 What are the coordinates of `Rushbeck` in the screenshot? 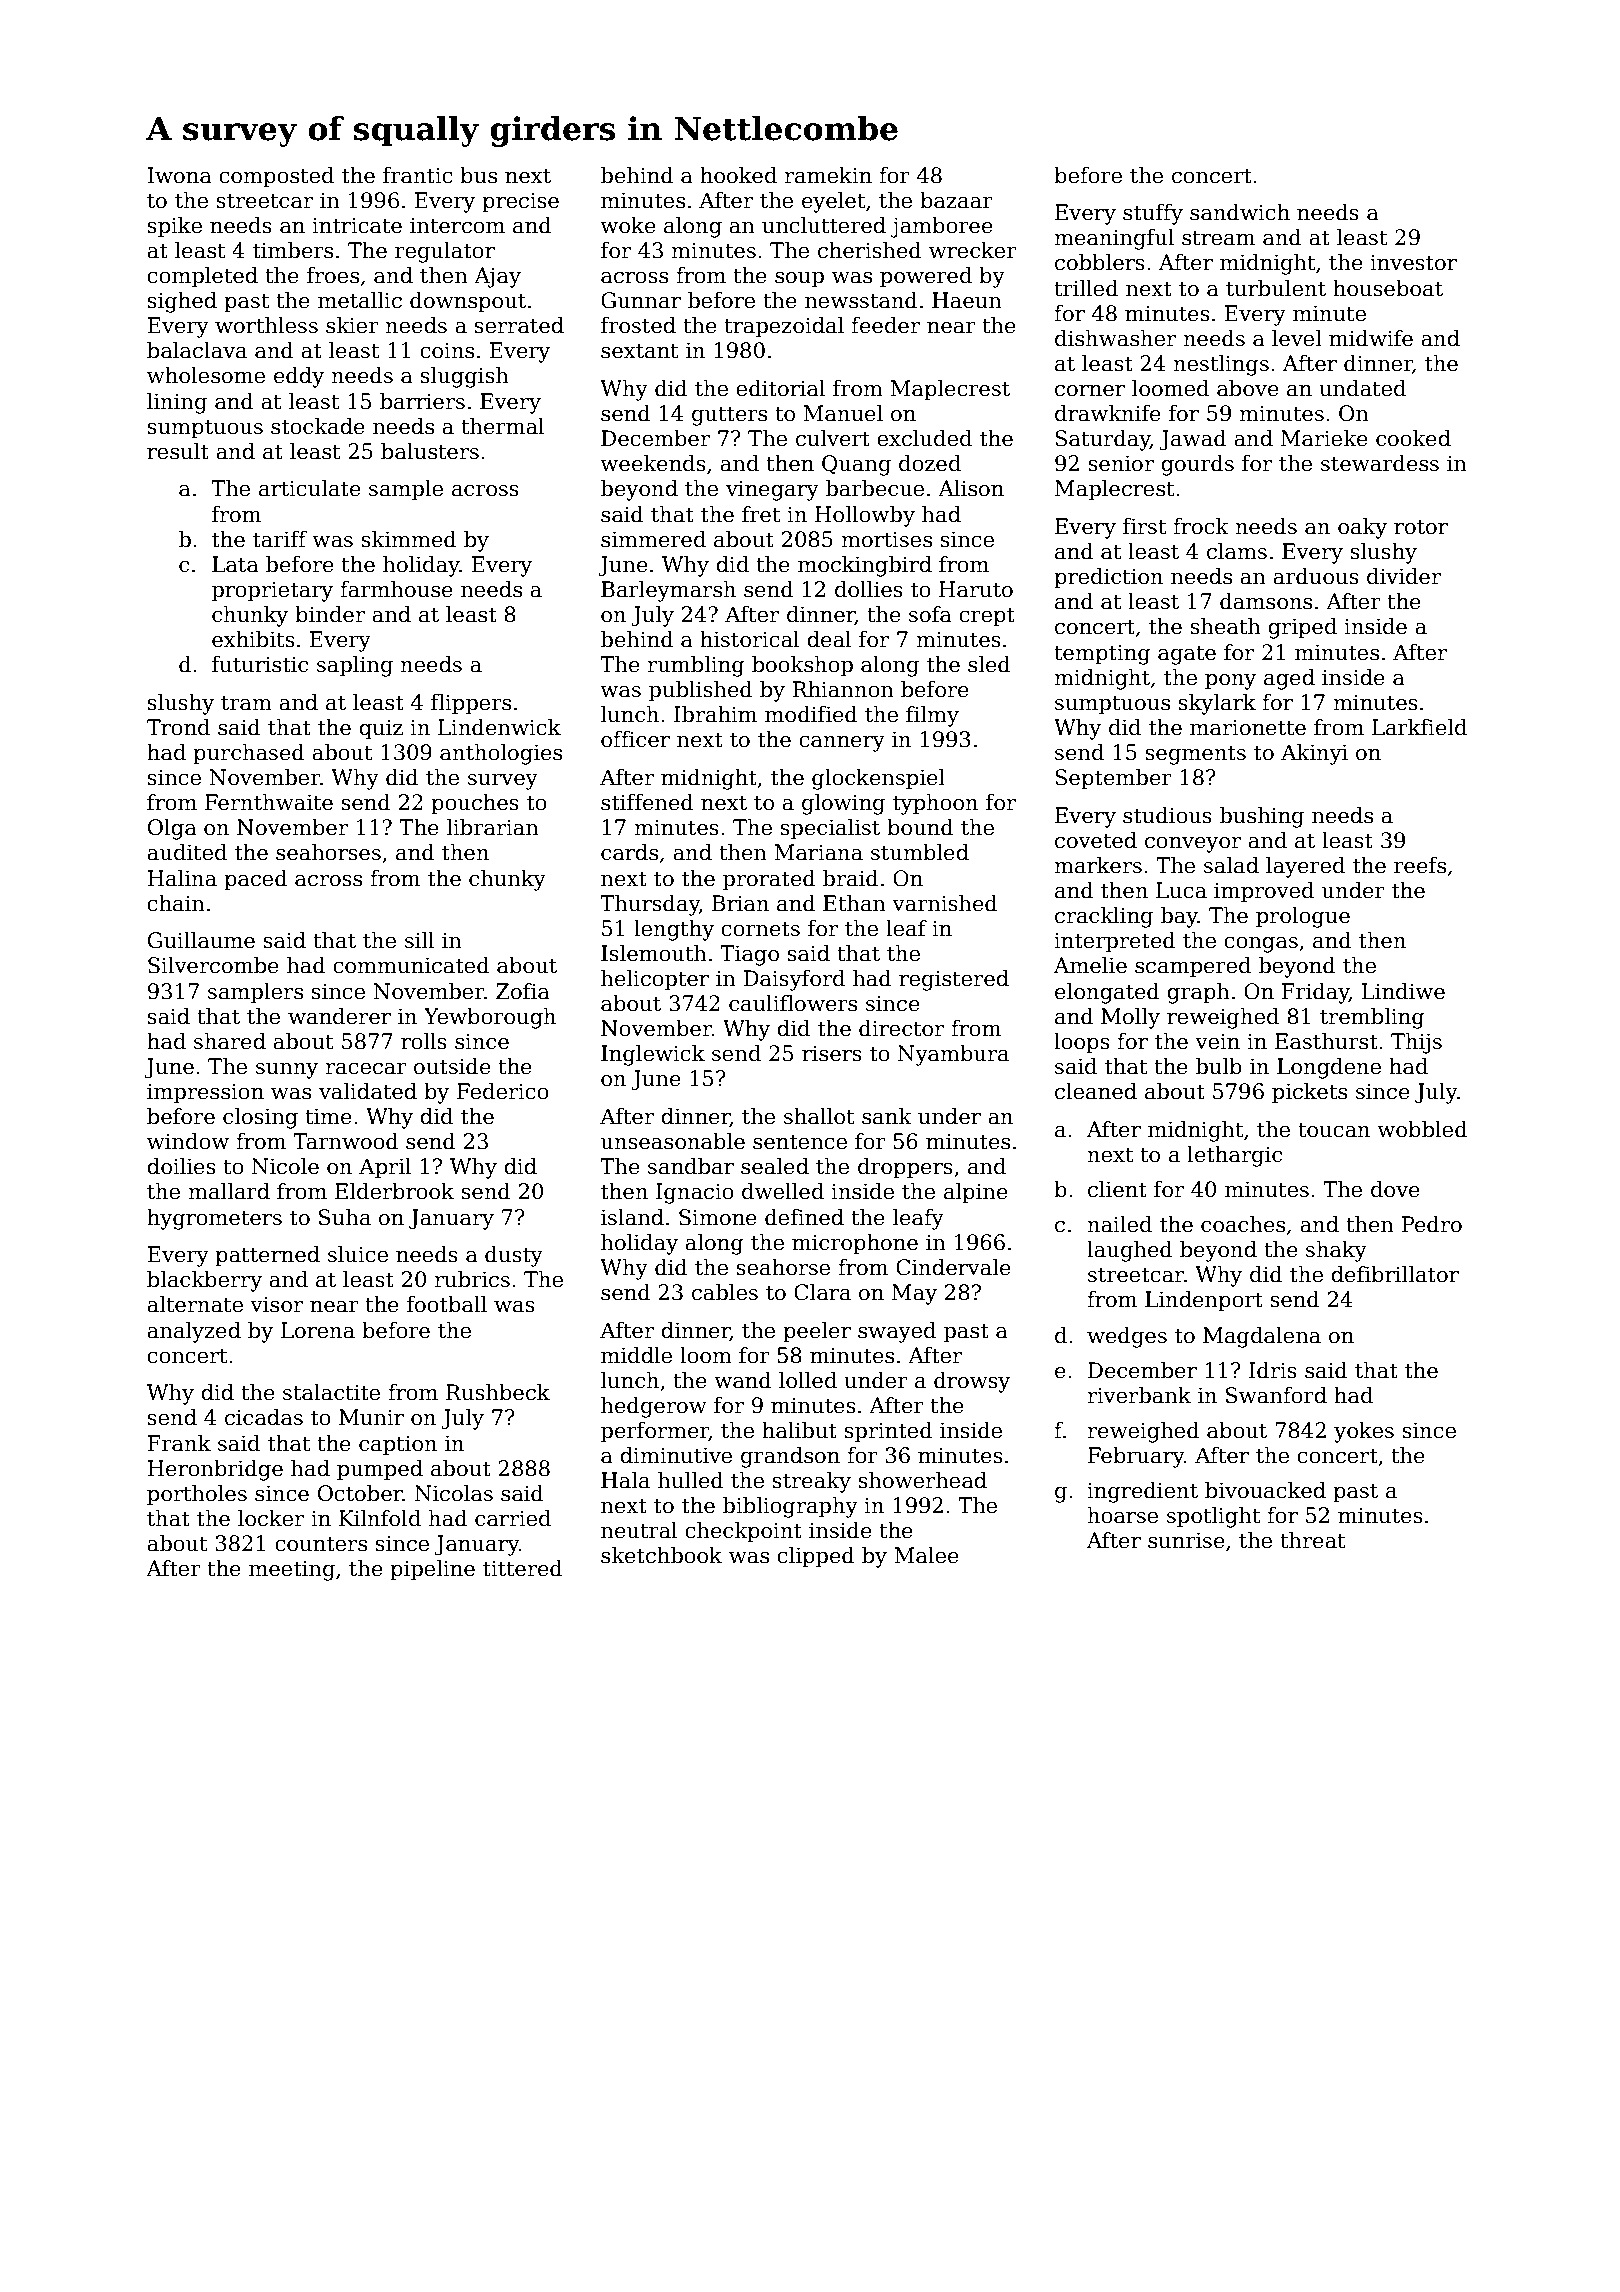 It's located at (498, 1392).
